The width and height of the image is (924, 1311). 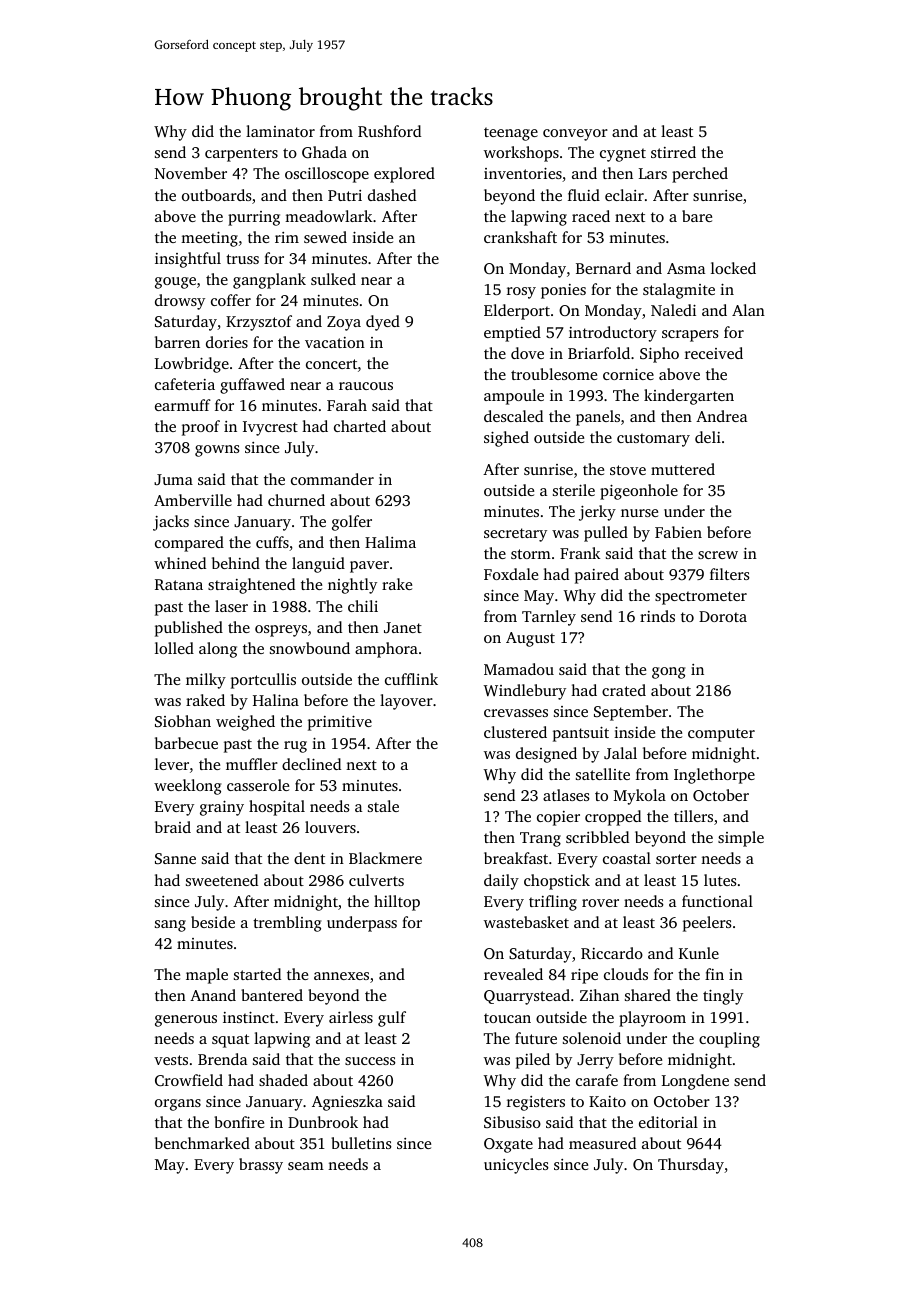 What do you see at coordinates (575, 135) in the image?
I see `conveyor` at bounding box center [575, 135].
